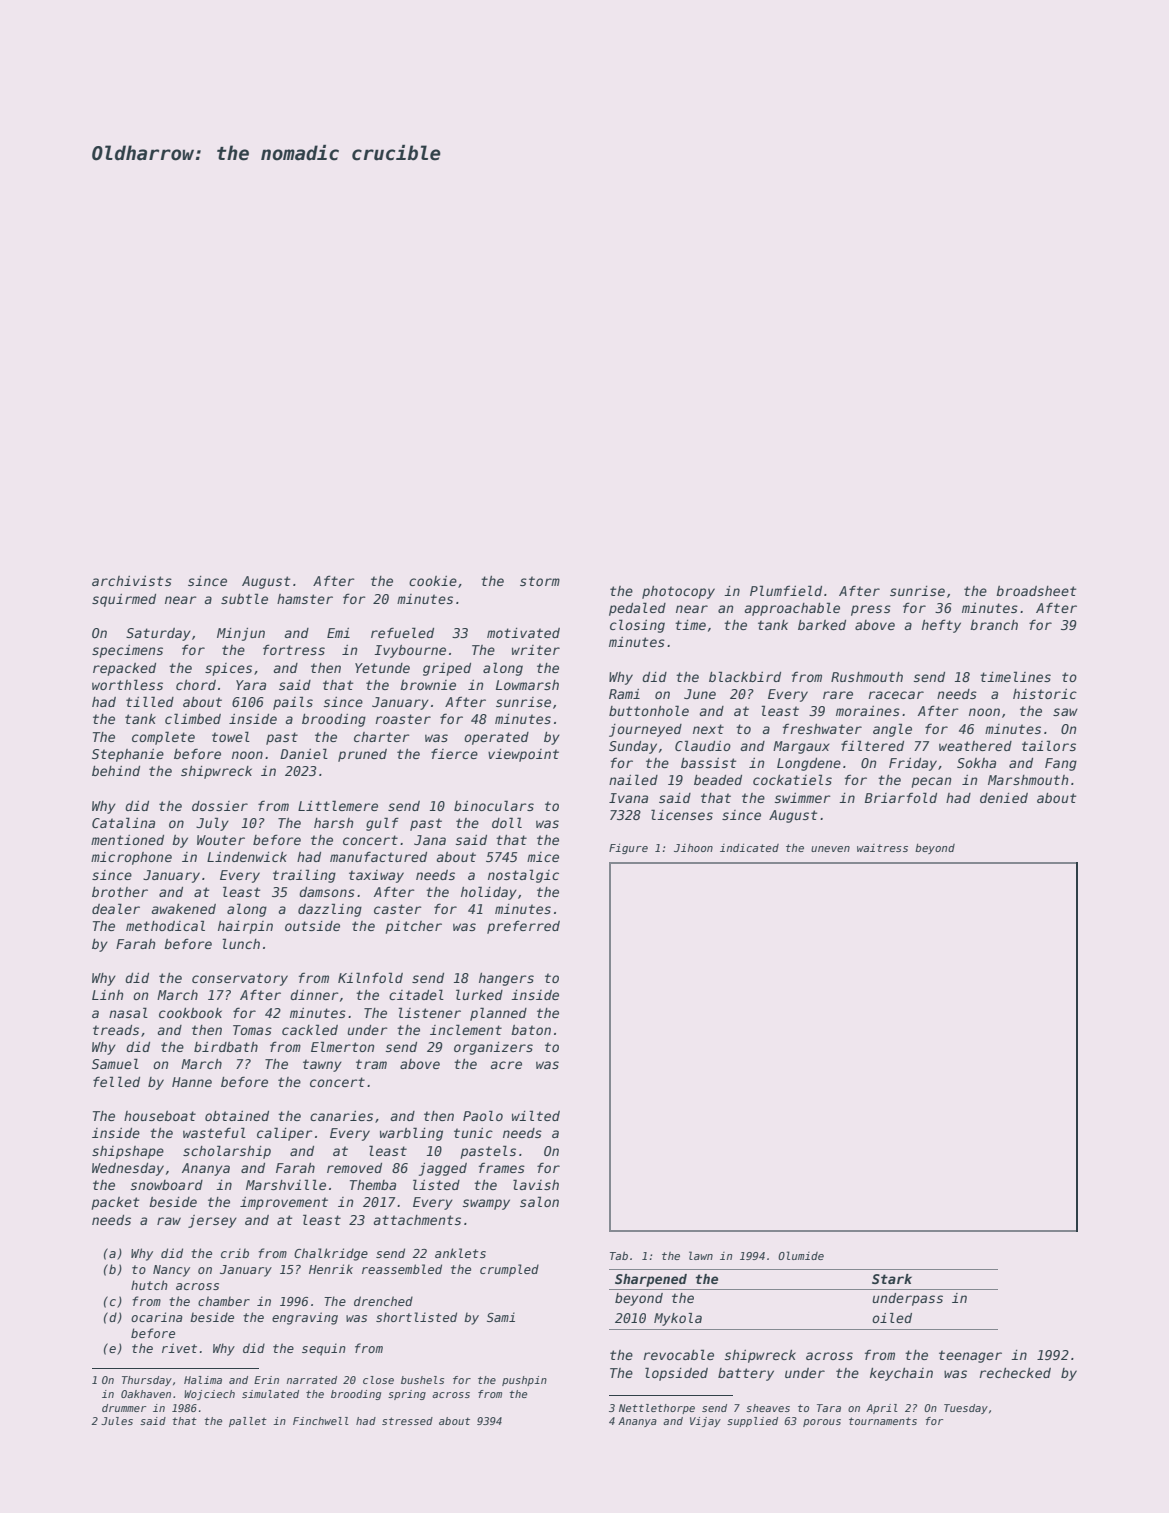 This screenshot has height=1513, width=1169. I want to click on Saturday, so click(158, 634).
